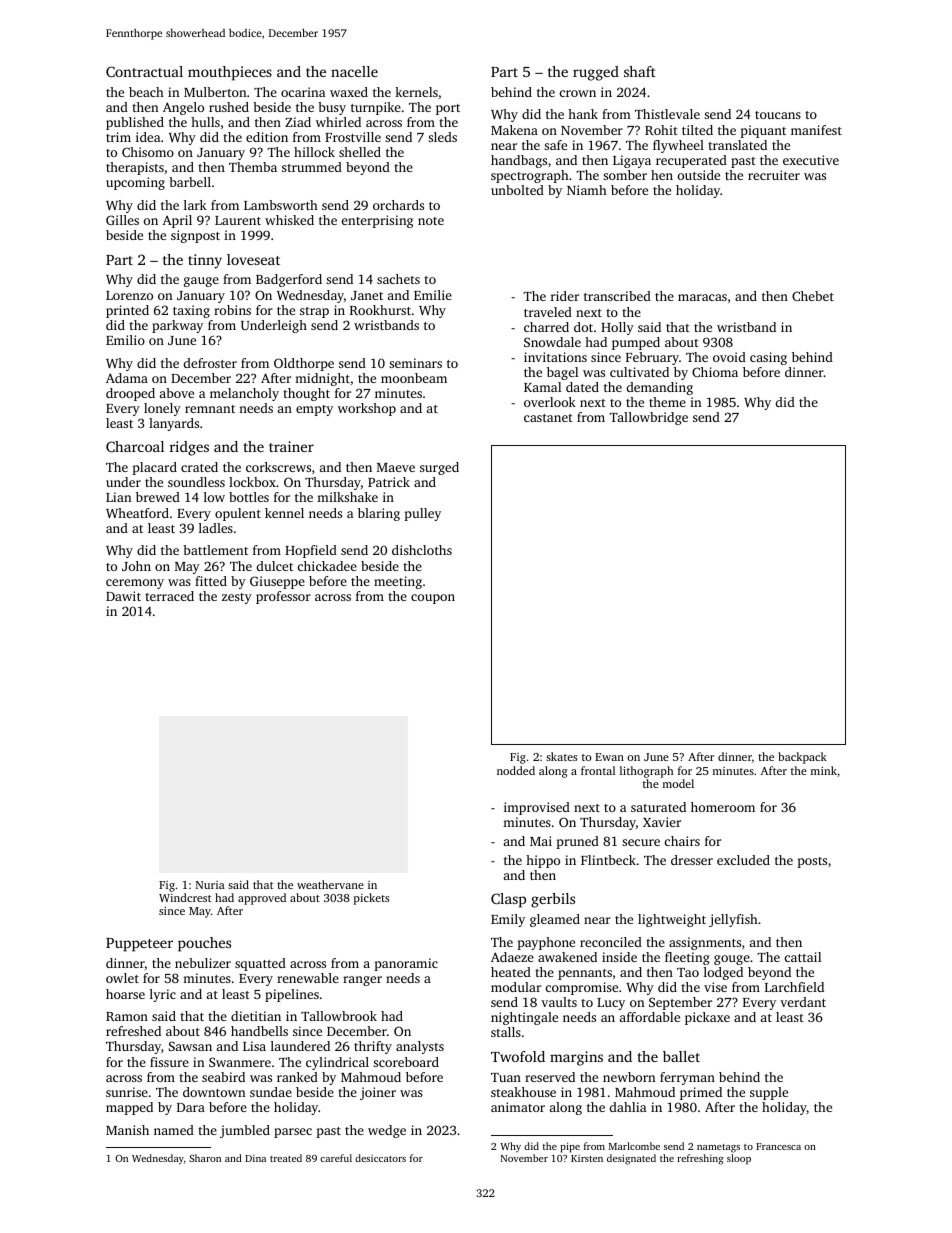 This screenshot has height=1233, width=952. Describe the element at coordinates (648, 418) in the screenshot. I see `Tallowbridge` at that location.
